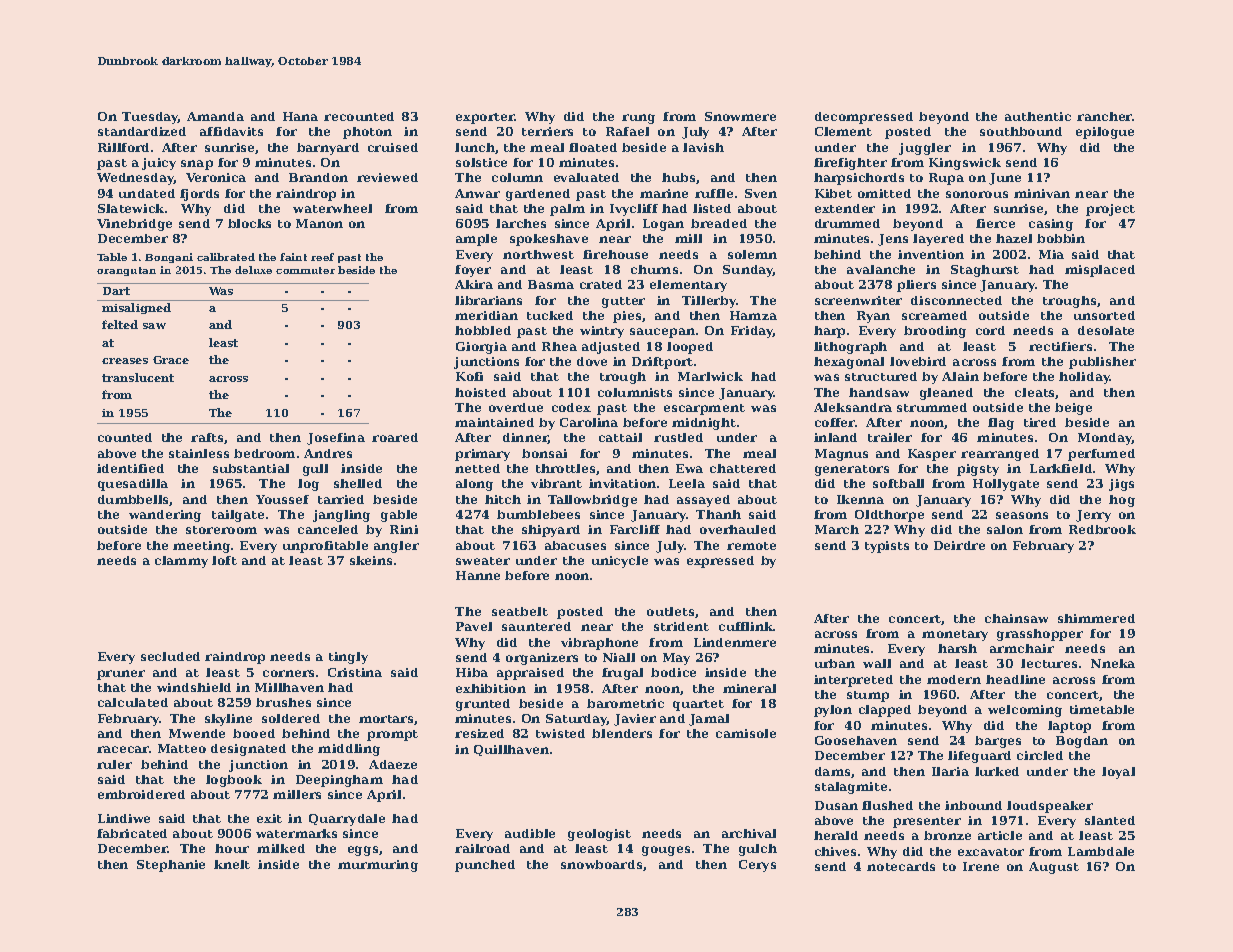 Image resolution: width=1233 pixels, height=952 pixels. I want to click on handsaw, so click(879, 392).
